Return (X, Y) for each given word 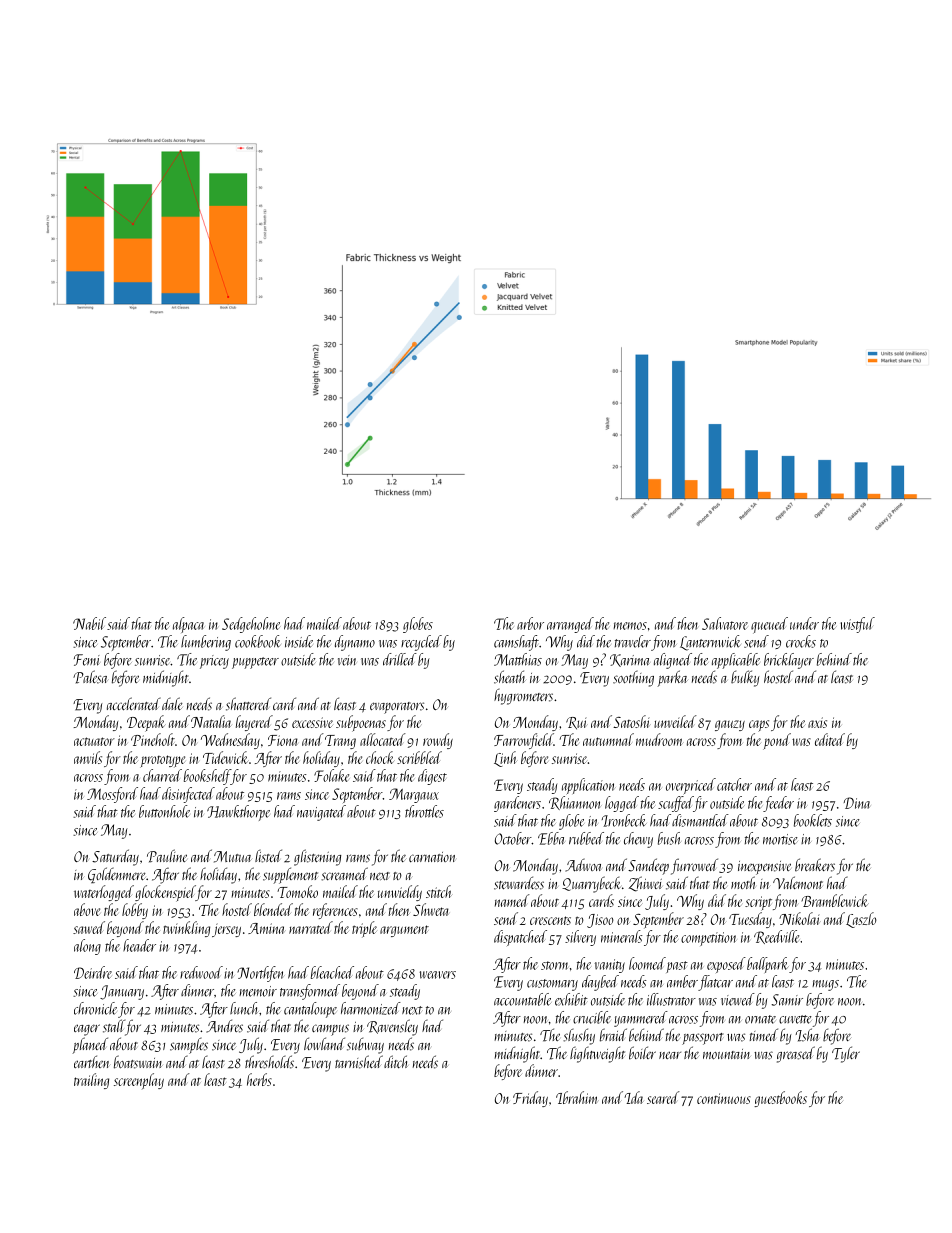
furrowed (694, 866)
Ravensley (392, 1027)
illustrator (671, 999)
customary (552, 985)
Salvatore (725, 623)
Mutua (233, 857)
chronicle (95, 1008)
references (335, 911)
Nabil (89, 623)
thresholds (269, 1062)
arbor (530, 623)
